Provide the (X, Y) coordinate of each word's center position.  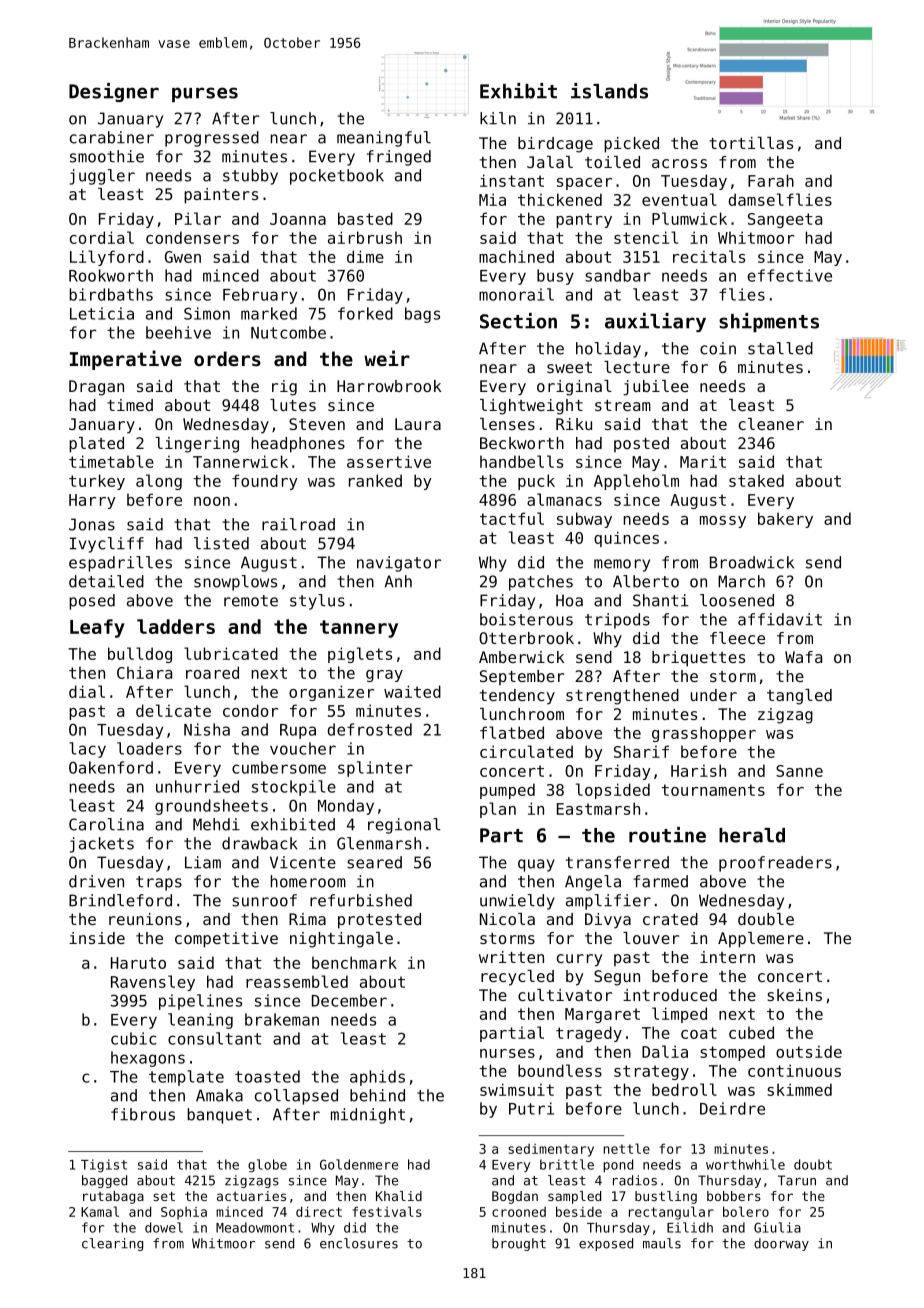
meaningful (384, 139)
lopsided (613, 791)
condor (250, 710)
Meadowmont (255, 1227)
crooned (519, 1212)
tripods (617, 621)
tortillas (751, 143)
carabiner (112, 137)
